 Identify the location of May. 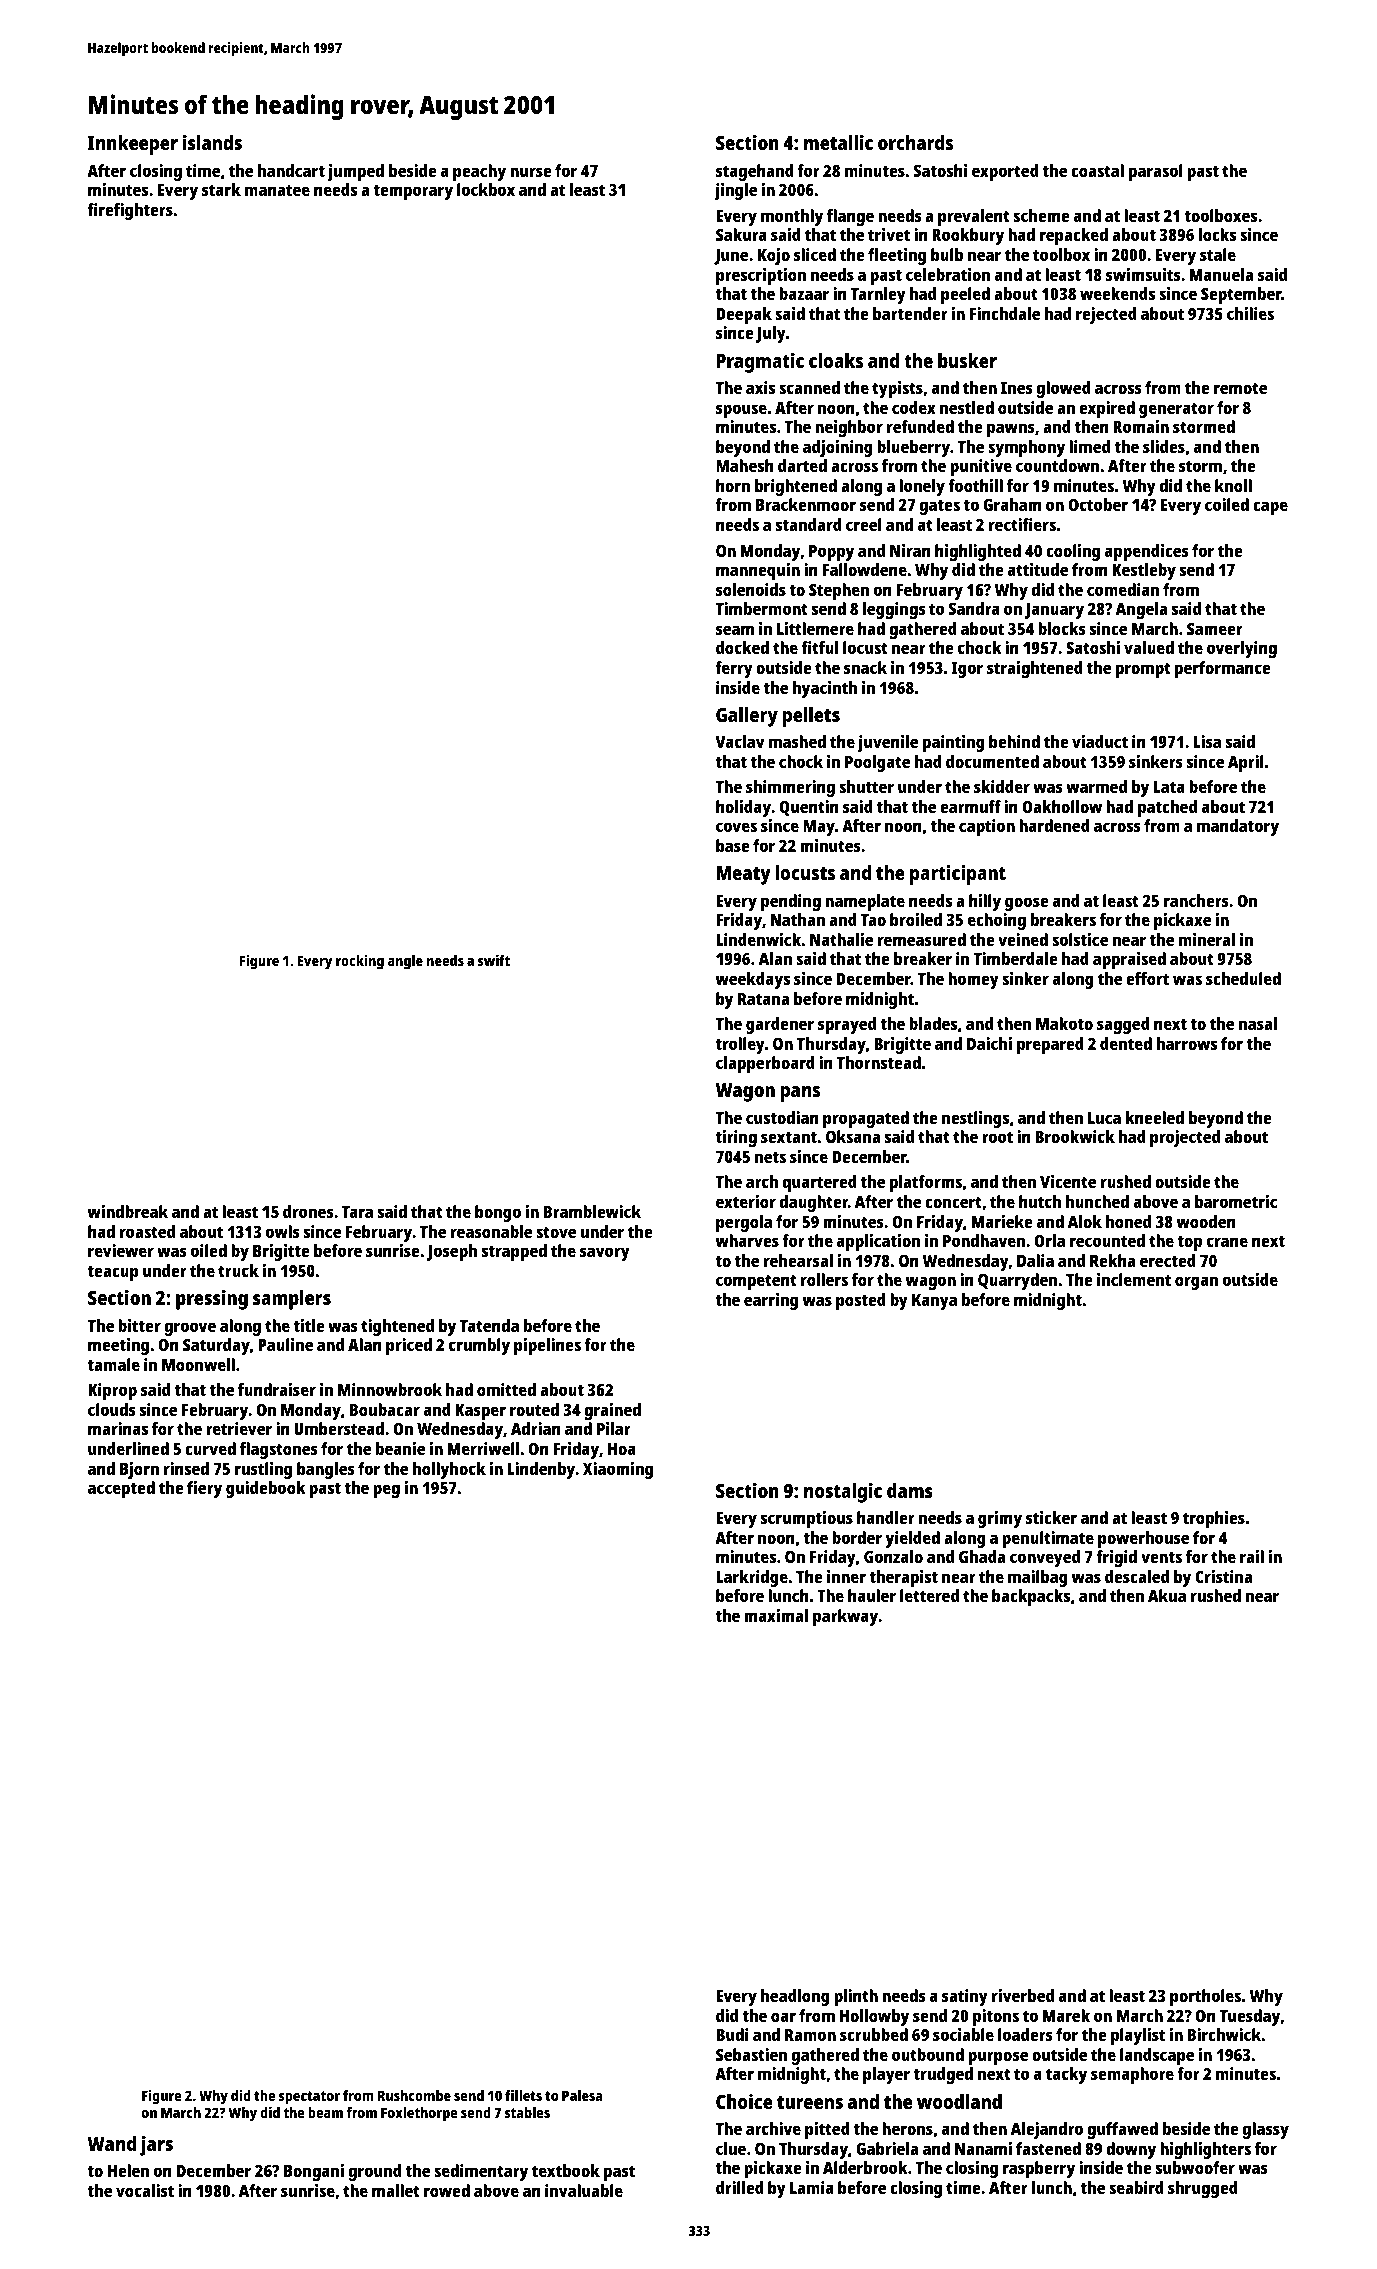
(819, 828).
